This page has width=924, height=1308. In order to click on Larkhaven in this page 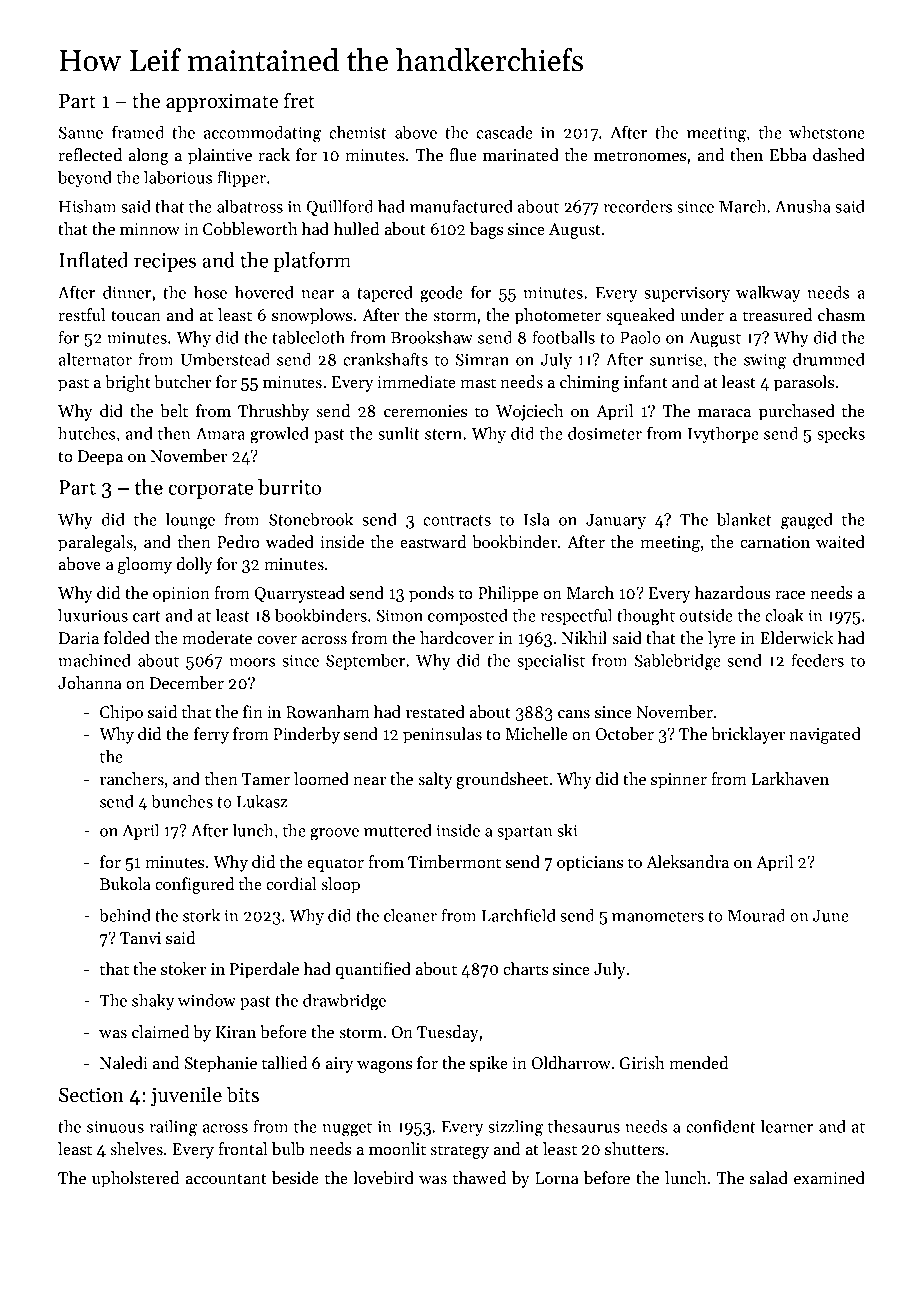, I will do `click(790, 778)`.
